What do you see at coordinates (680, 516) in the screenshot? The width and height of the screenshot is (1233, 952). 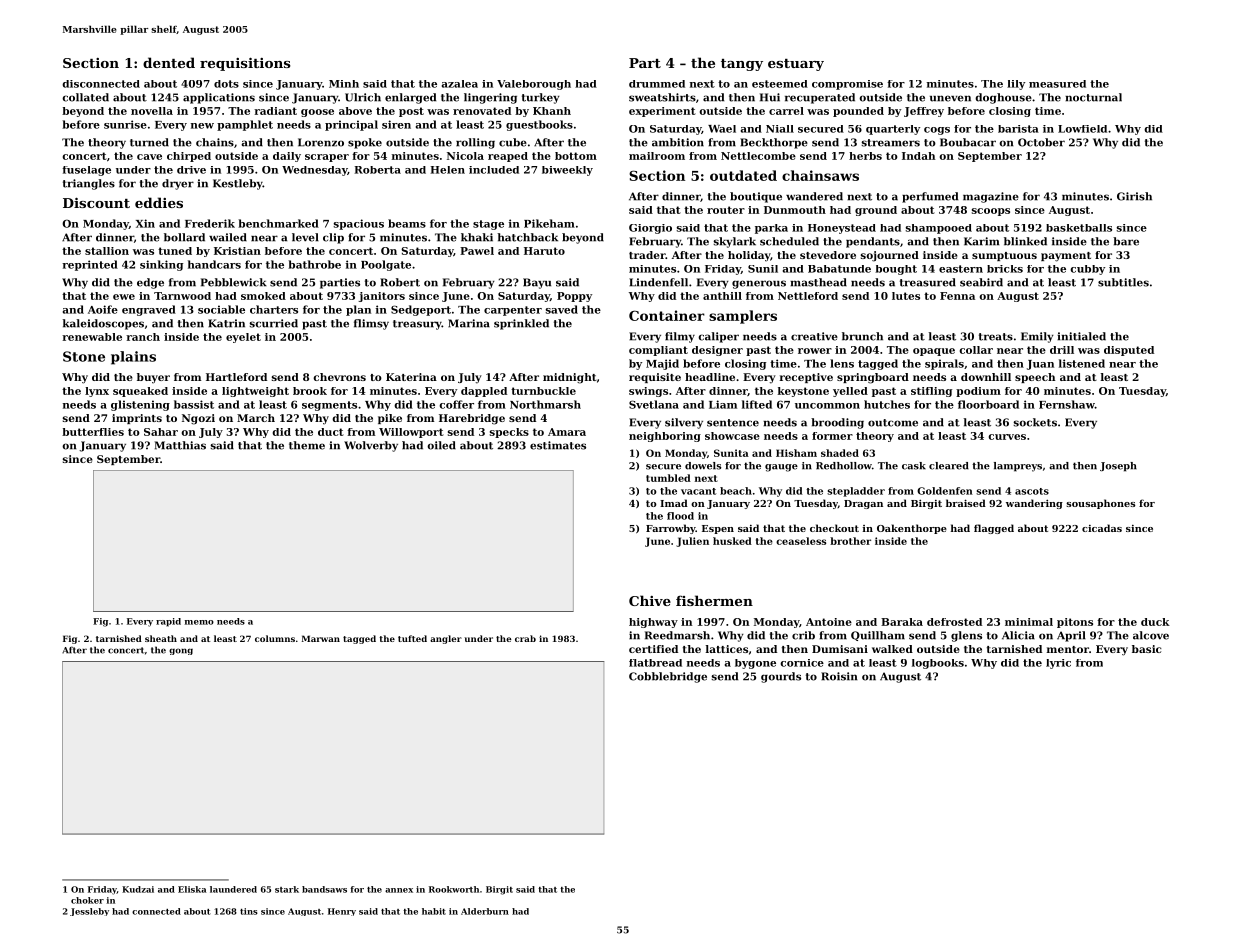 I see `flood` at bounding box center [680, 516].
